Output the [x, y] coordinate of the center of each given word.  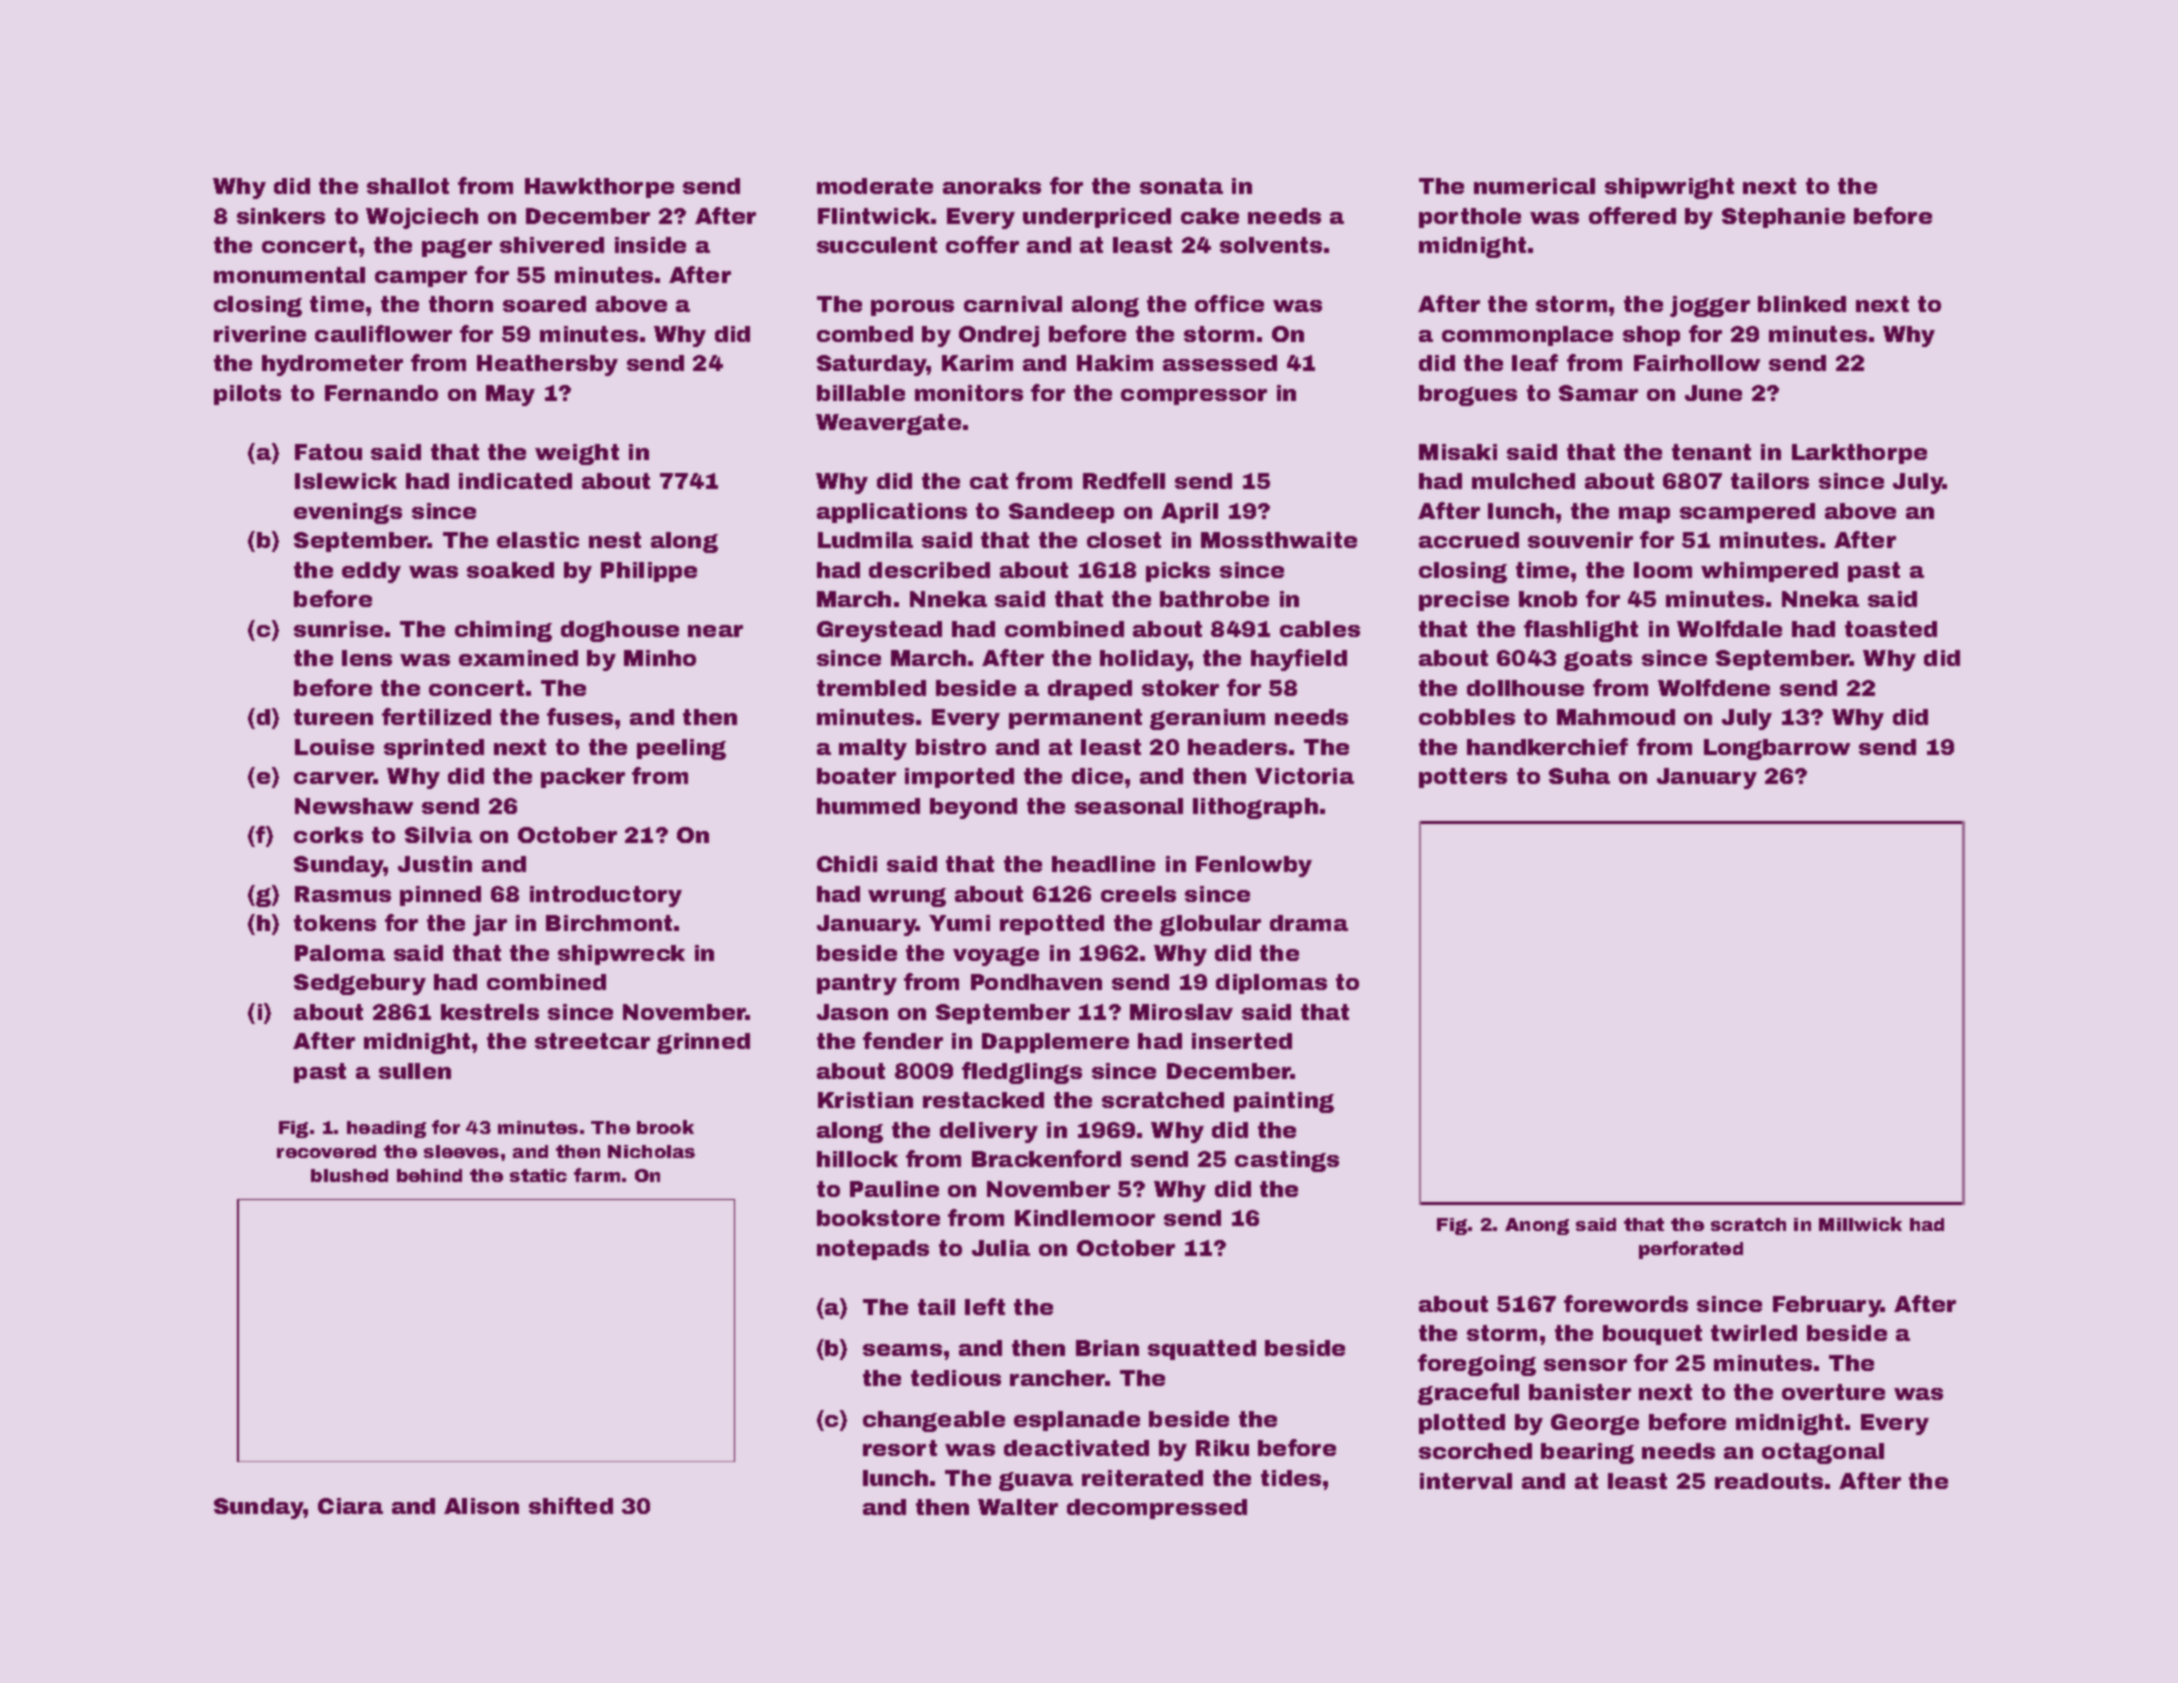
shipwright [1669, 188]
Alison [481, 1506]
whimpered [1769, 572]
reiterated [1142, 1478]
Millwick [1860, 1224]
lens [367, 658]
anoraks [992, 186]
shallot [408, 186]
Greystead [879, 631]
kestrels [490, 1012]
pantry [857, 984]
